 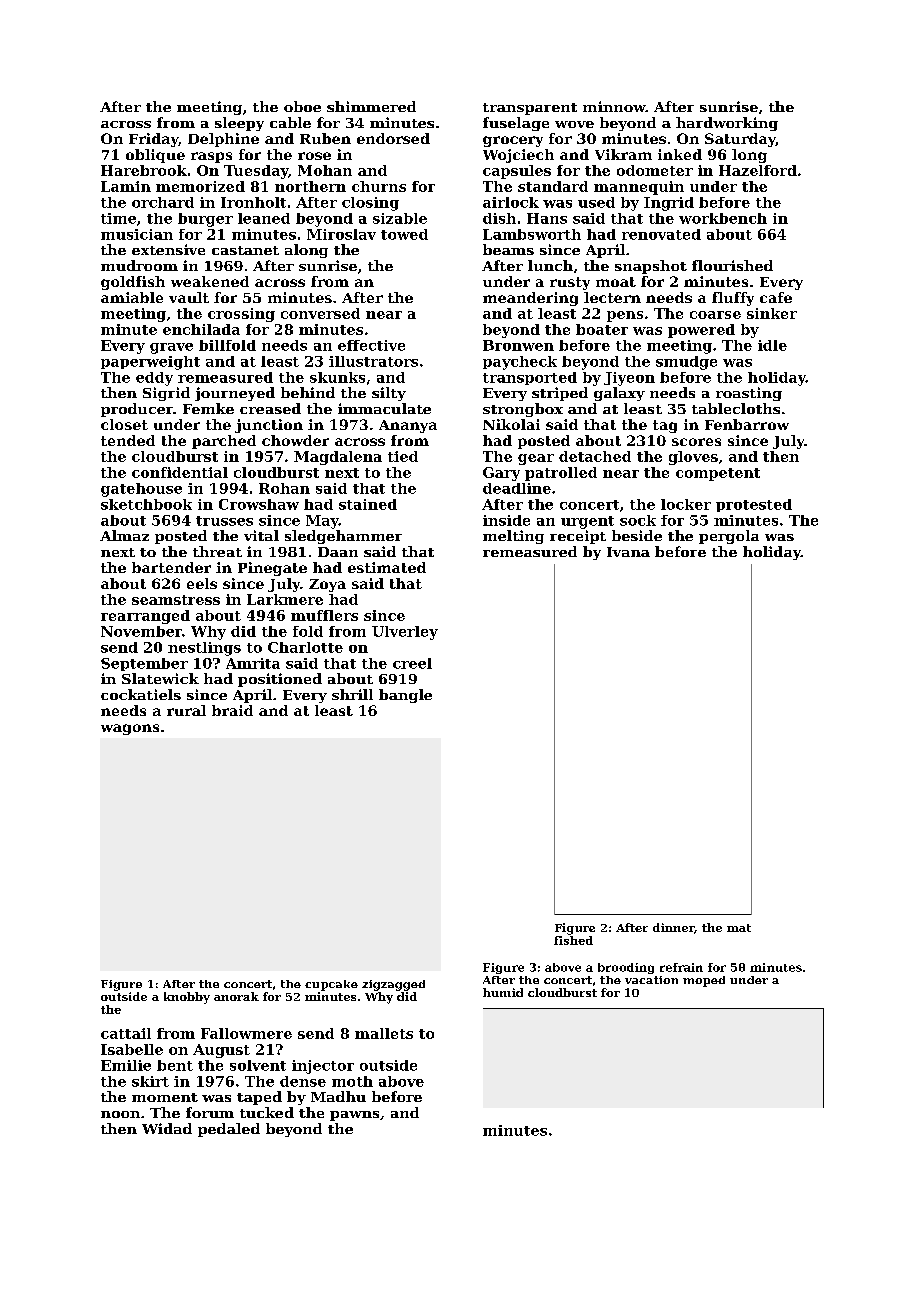 What do you see at coordinates (371, 106) in the screenshot?
I see `shimmered` at bounding box center [371, 106].
